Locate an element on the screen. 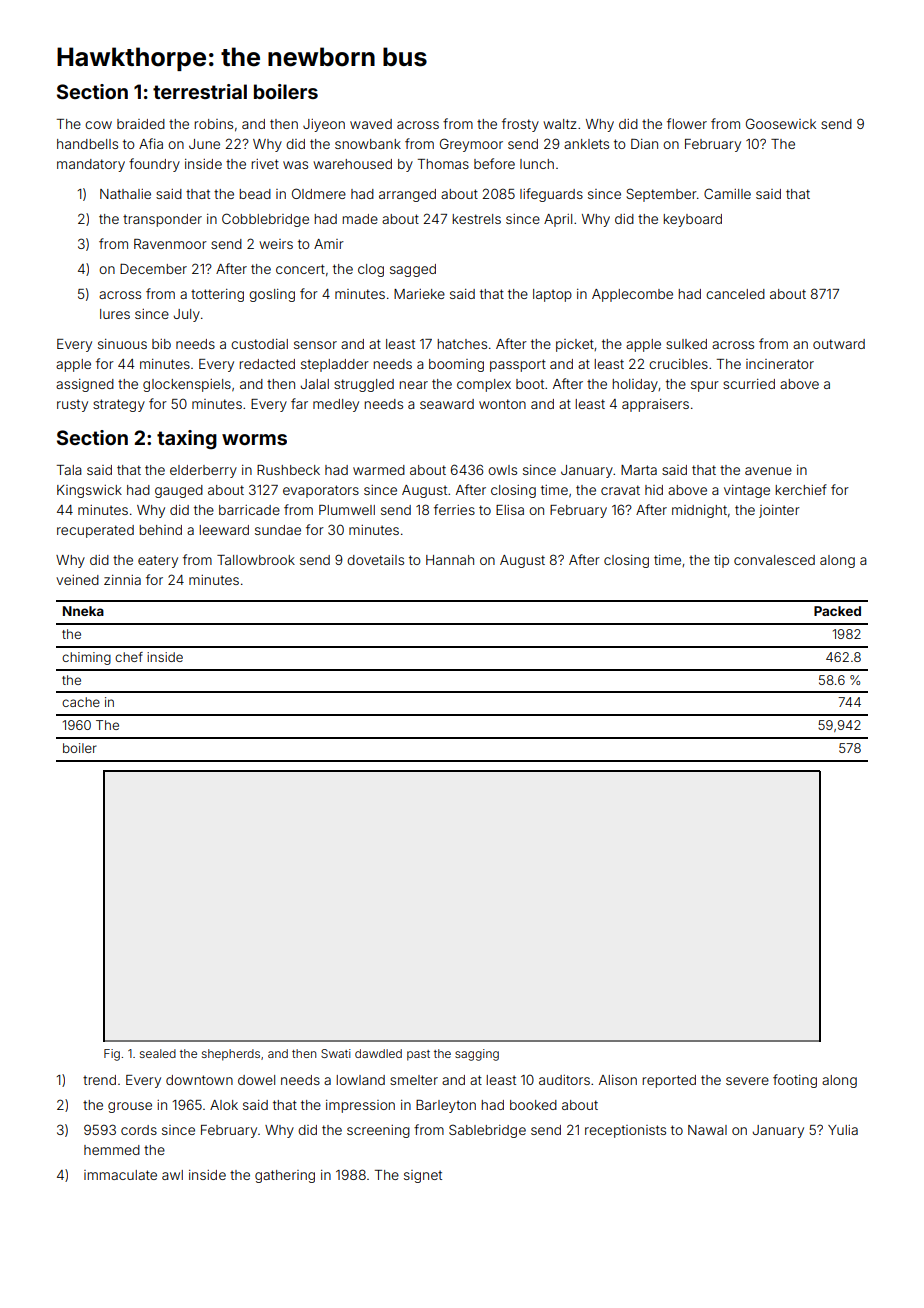 This screenshot has width=924, height=1308. sagging is located at coordinates (477, 1055).
